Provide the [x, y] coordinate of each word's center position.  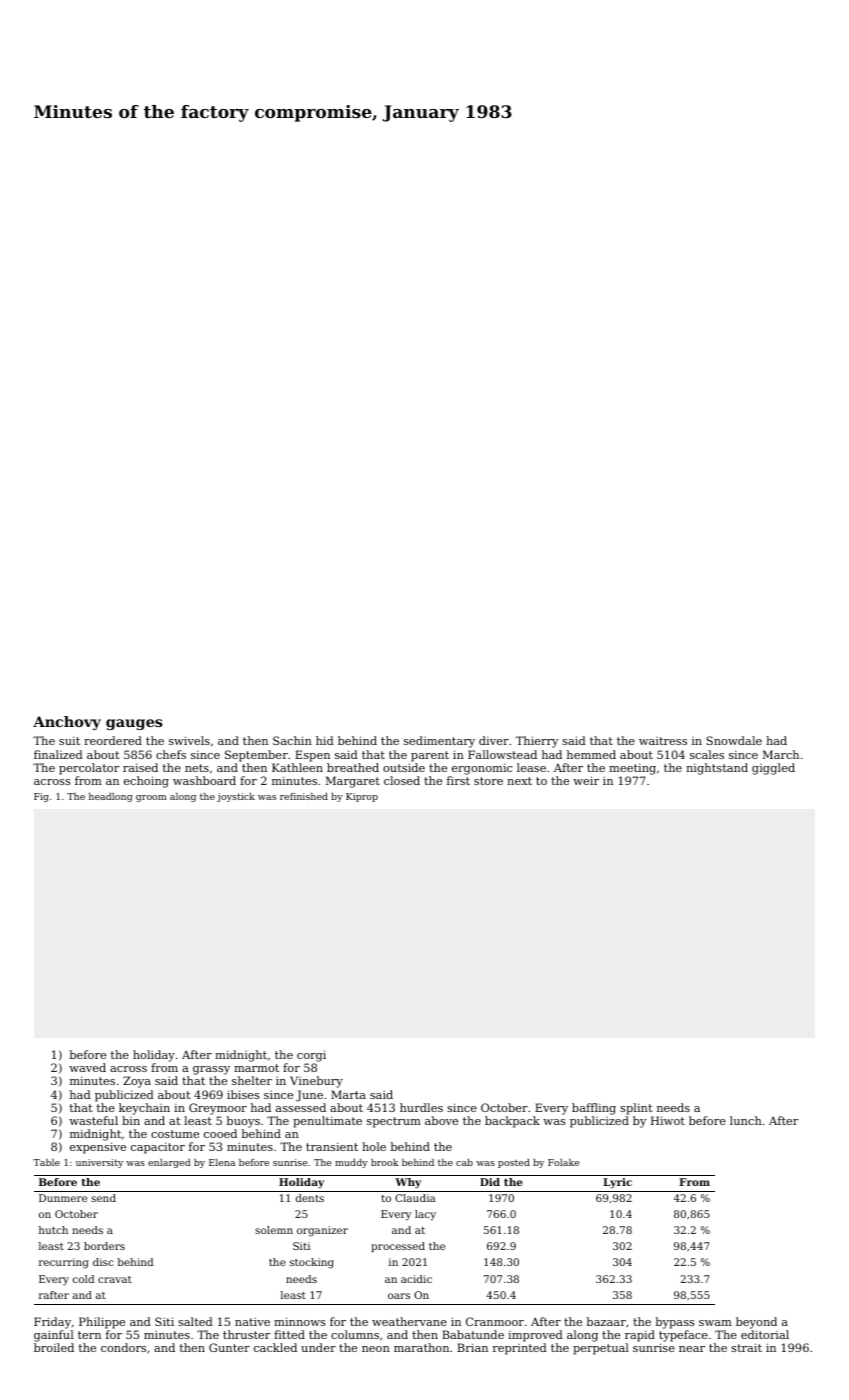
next [519, 781]
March [781, 754]
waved [87, 1067]
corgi [311, 1056]
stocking [312, 1263]
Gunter [229, 1347]
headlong [111, 797]
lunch [746, 1120]
